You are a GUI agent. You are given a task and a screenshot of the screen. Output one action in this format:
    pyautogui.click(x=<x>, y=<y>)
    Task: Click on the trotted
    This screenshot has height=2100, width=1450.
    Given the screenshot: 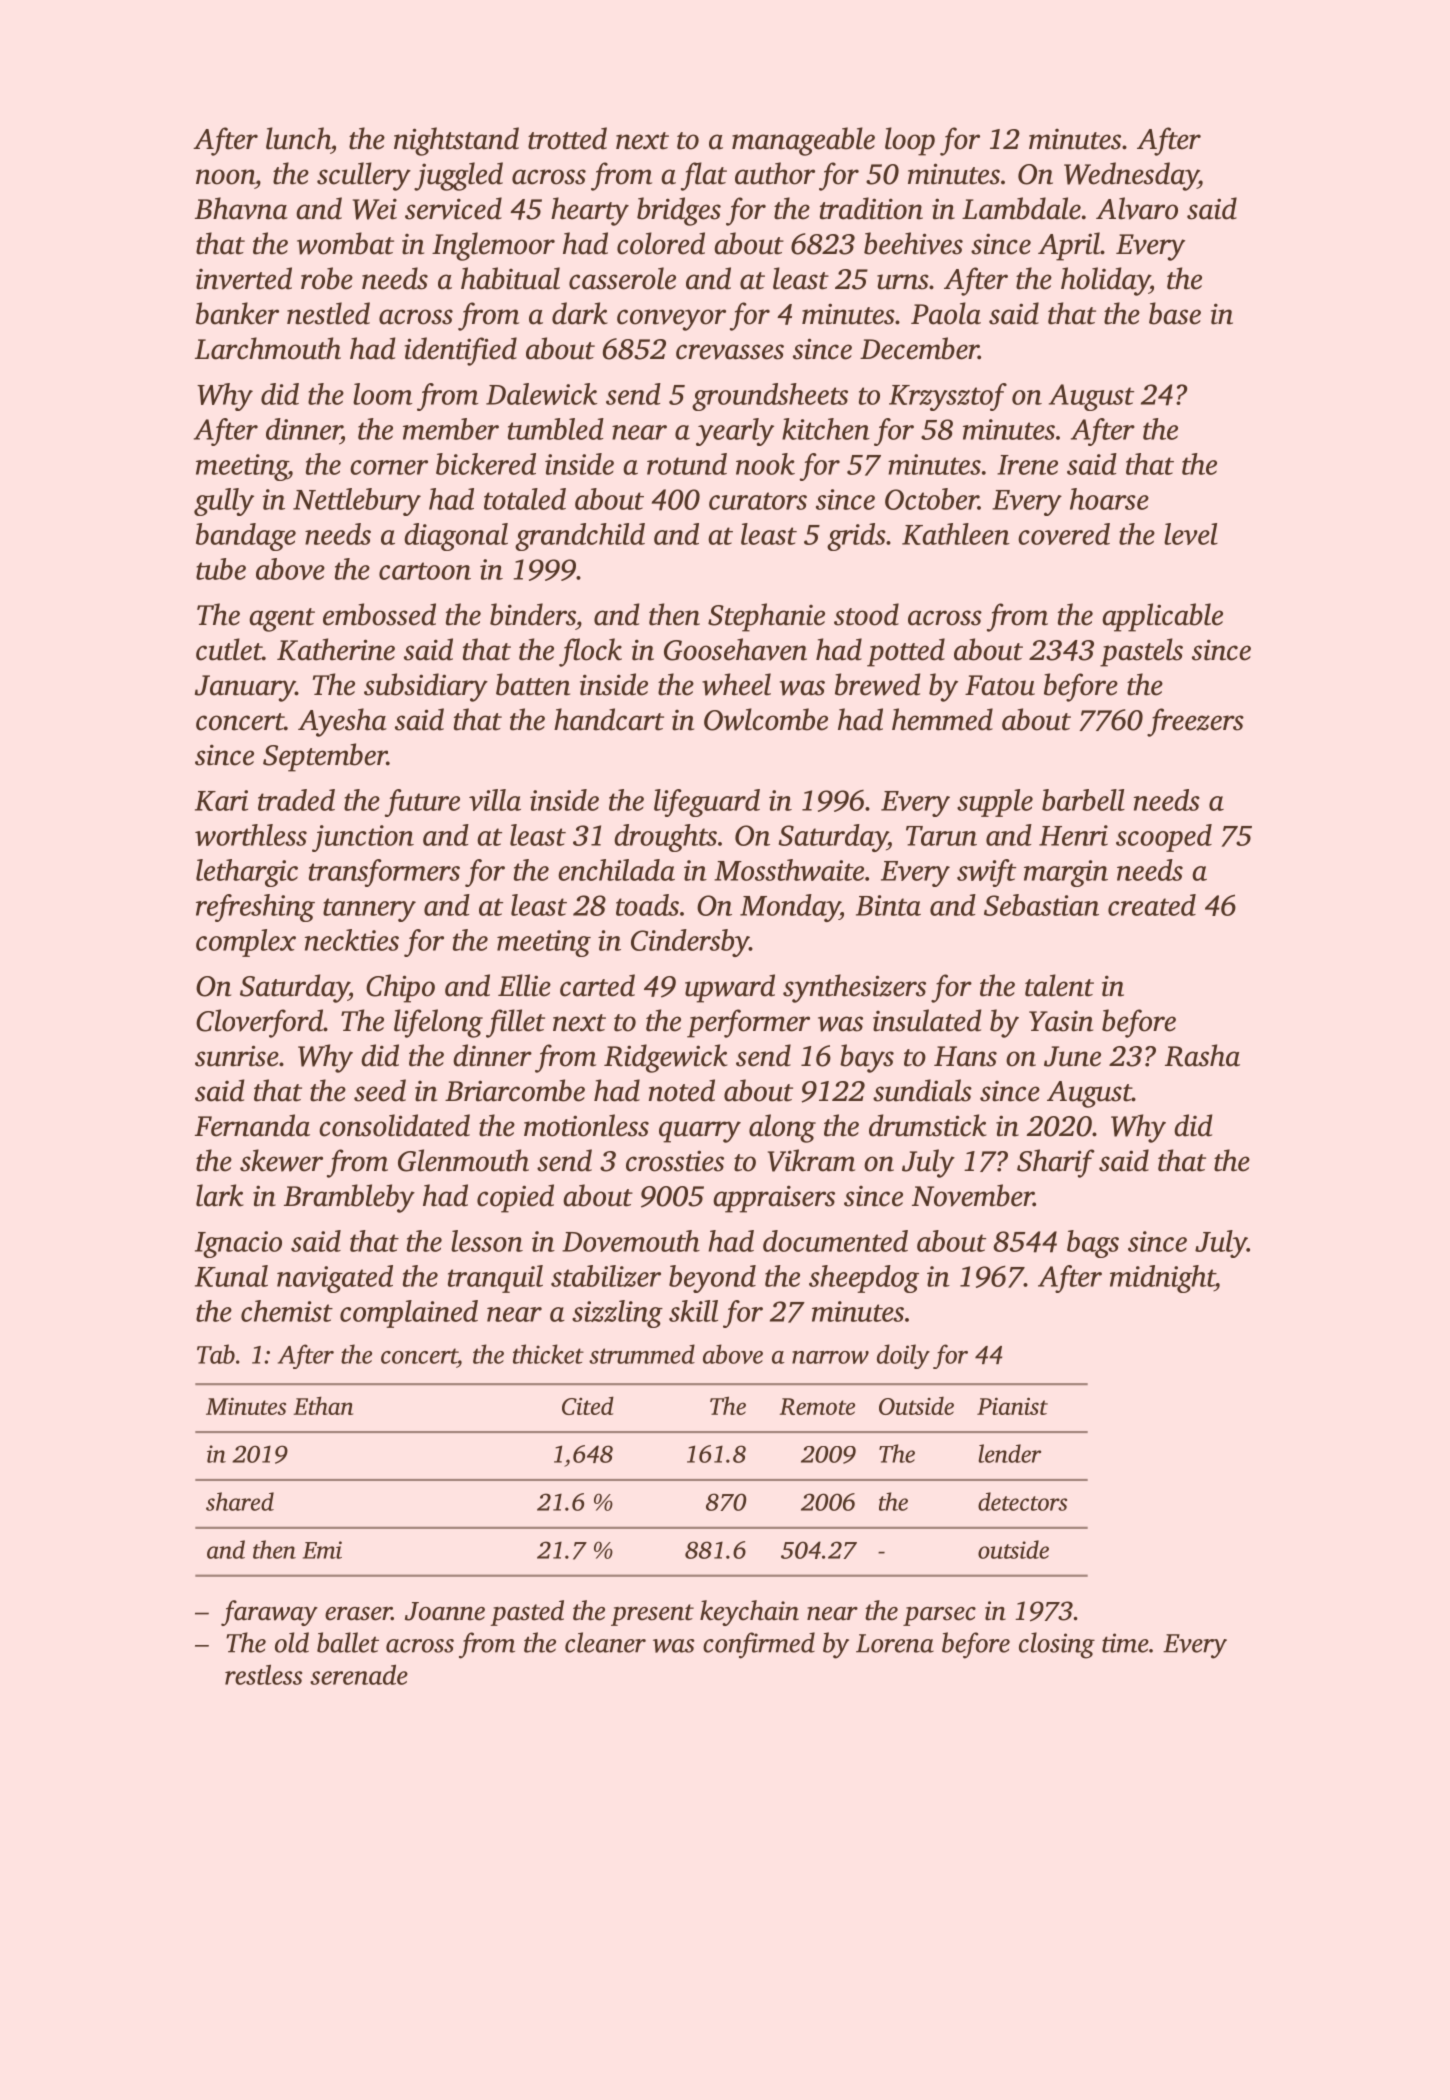 What is the action you would take?
    pyautogui.click(x=567, y=138)
